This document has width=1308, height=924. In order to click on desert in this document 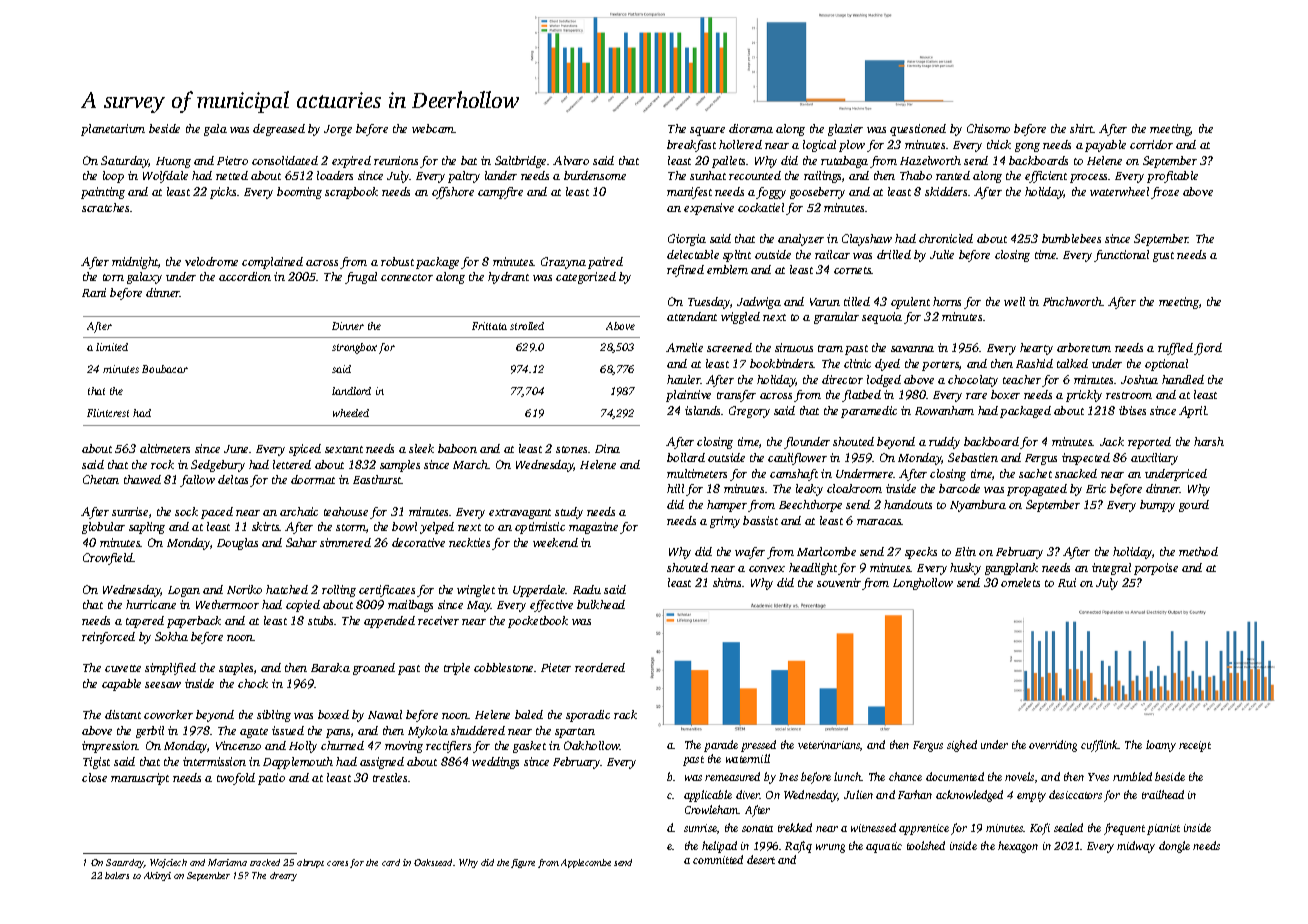, I will do `click(761, 859)`.
